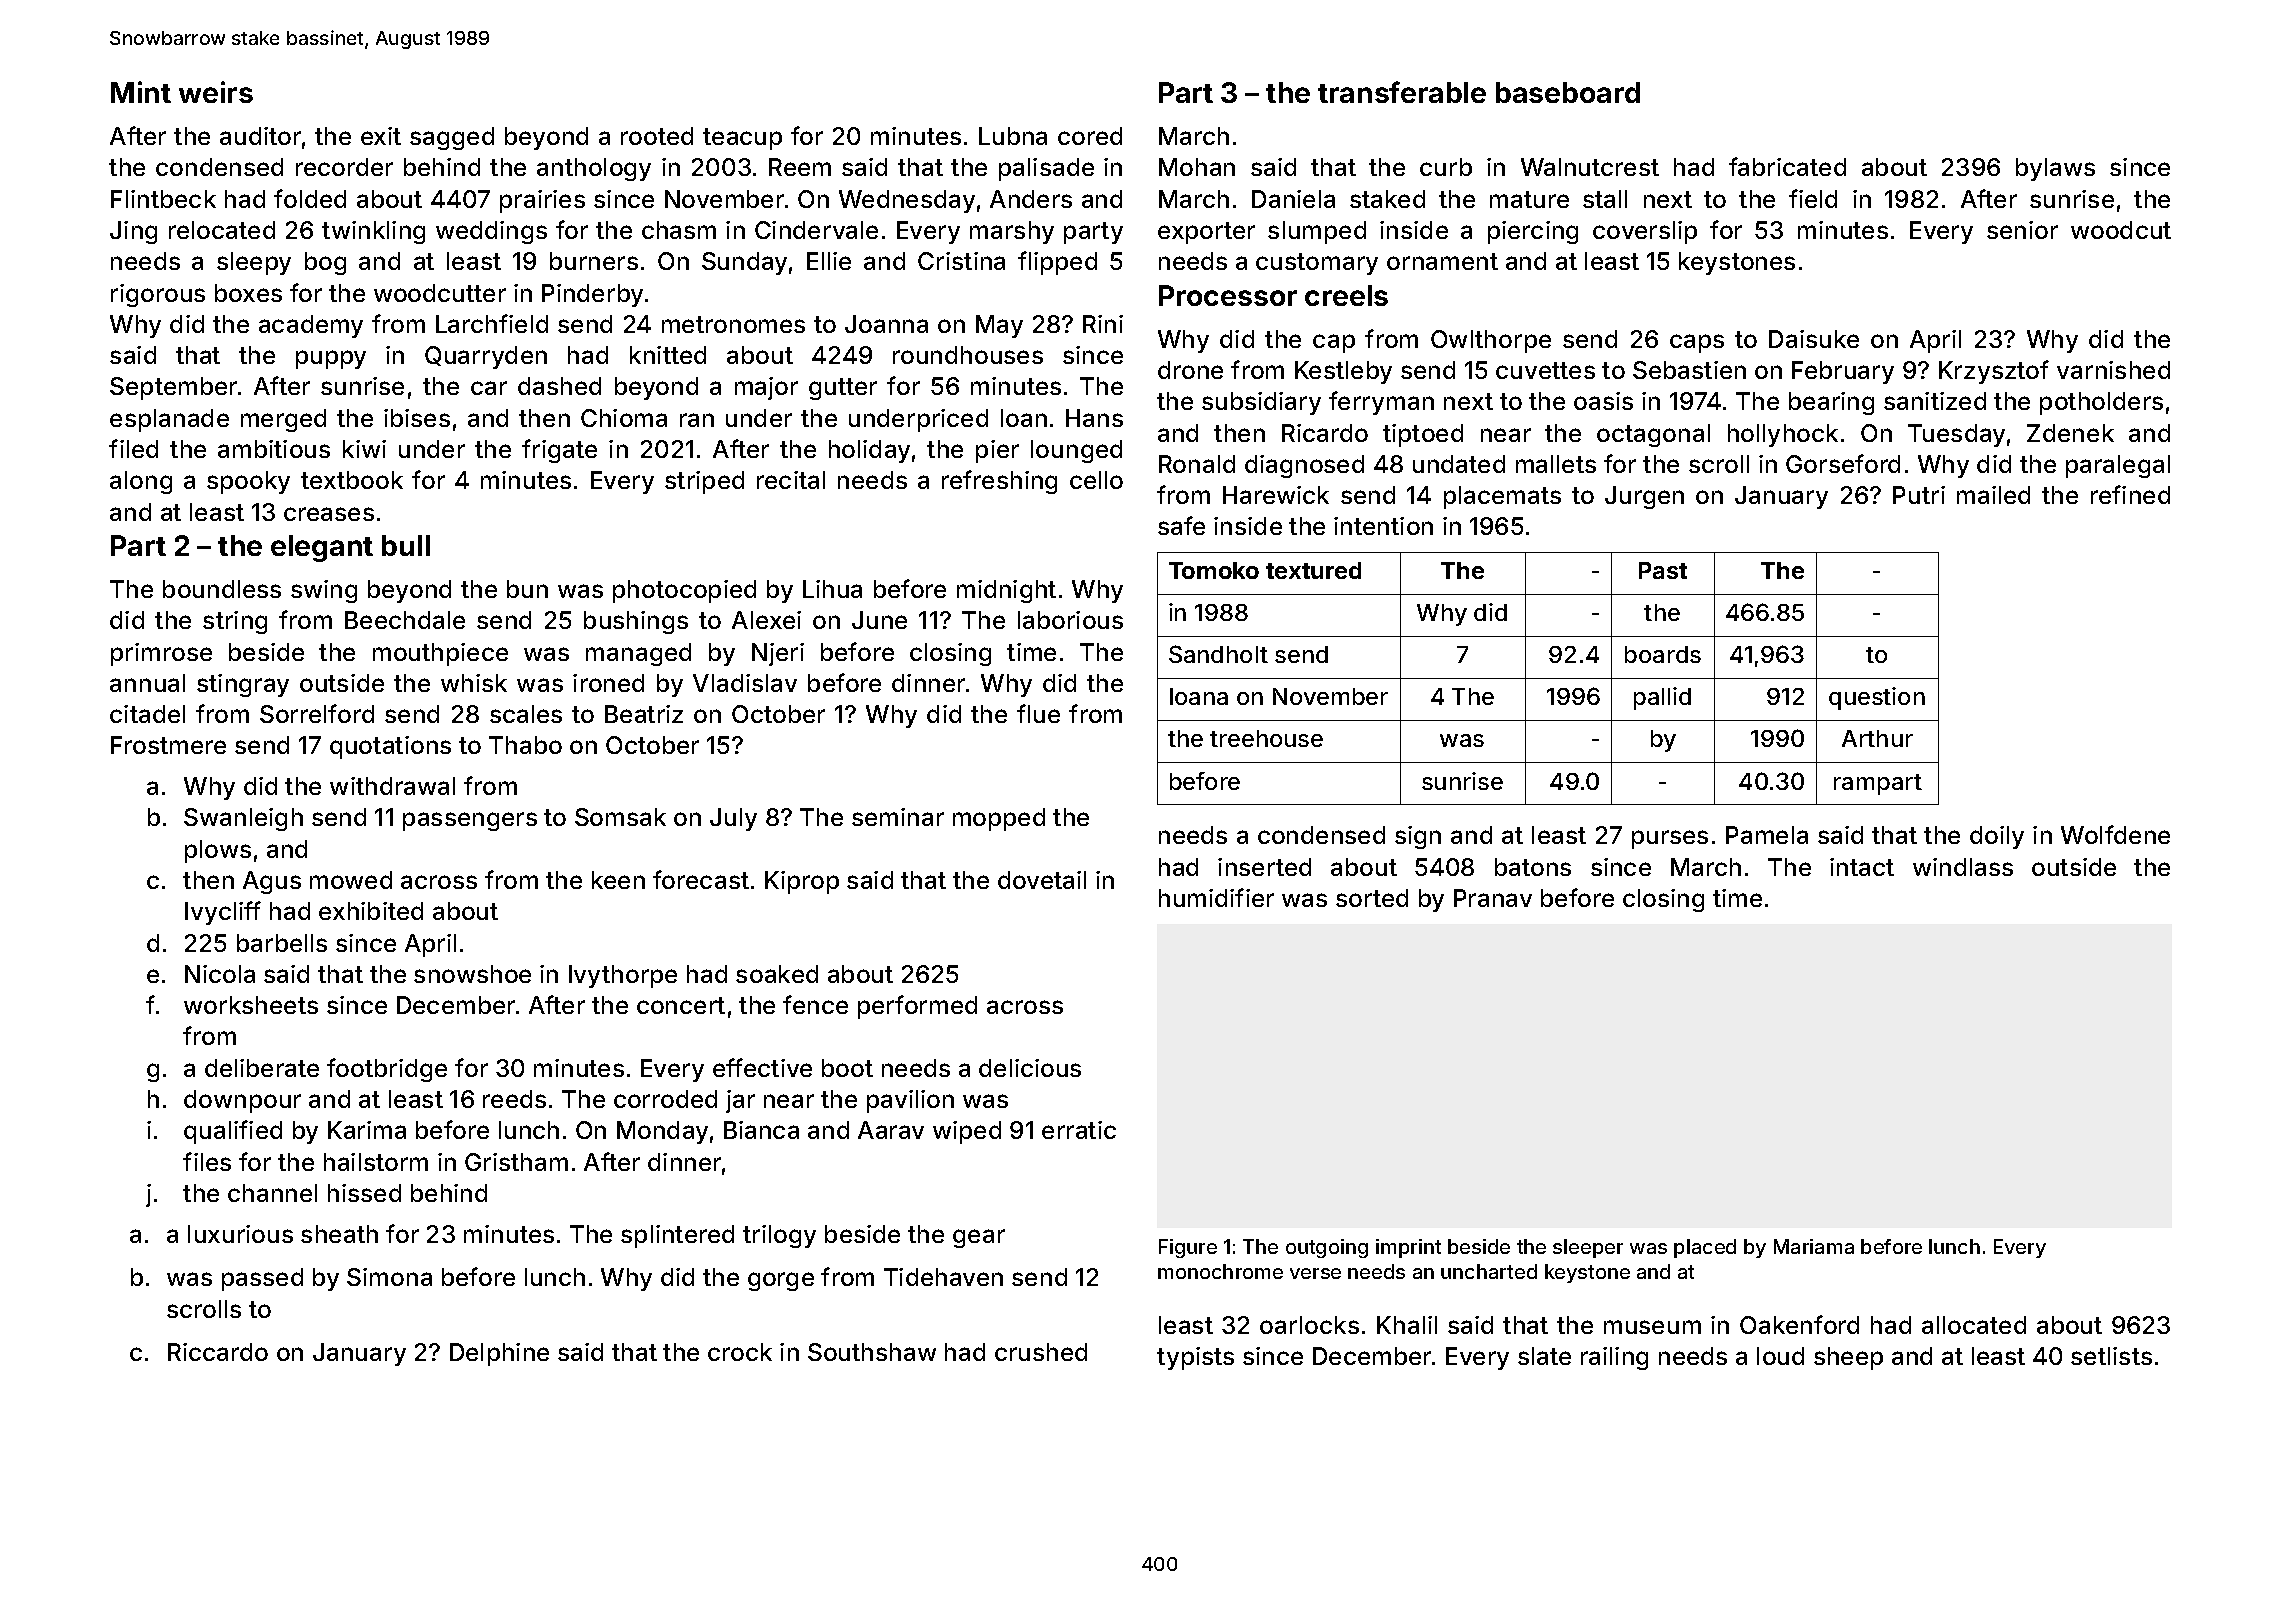  What do you see at coordinates (1042, 880) in the screenshot?
I see `dovetail` at bounding box center [1042, 880].
